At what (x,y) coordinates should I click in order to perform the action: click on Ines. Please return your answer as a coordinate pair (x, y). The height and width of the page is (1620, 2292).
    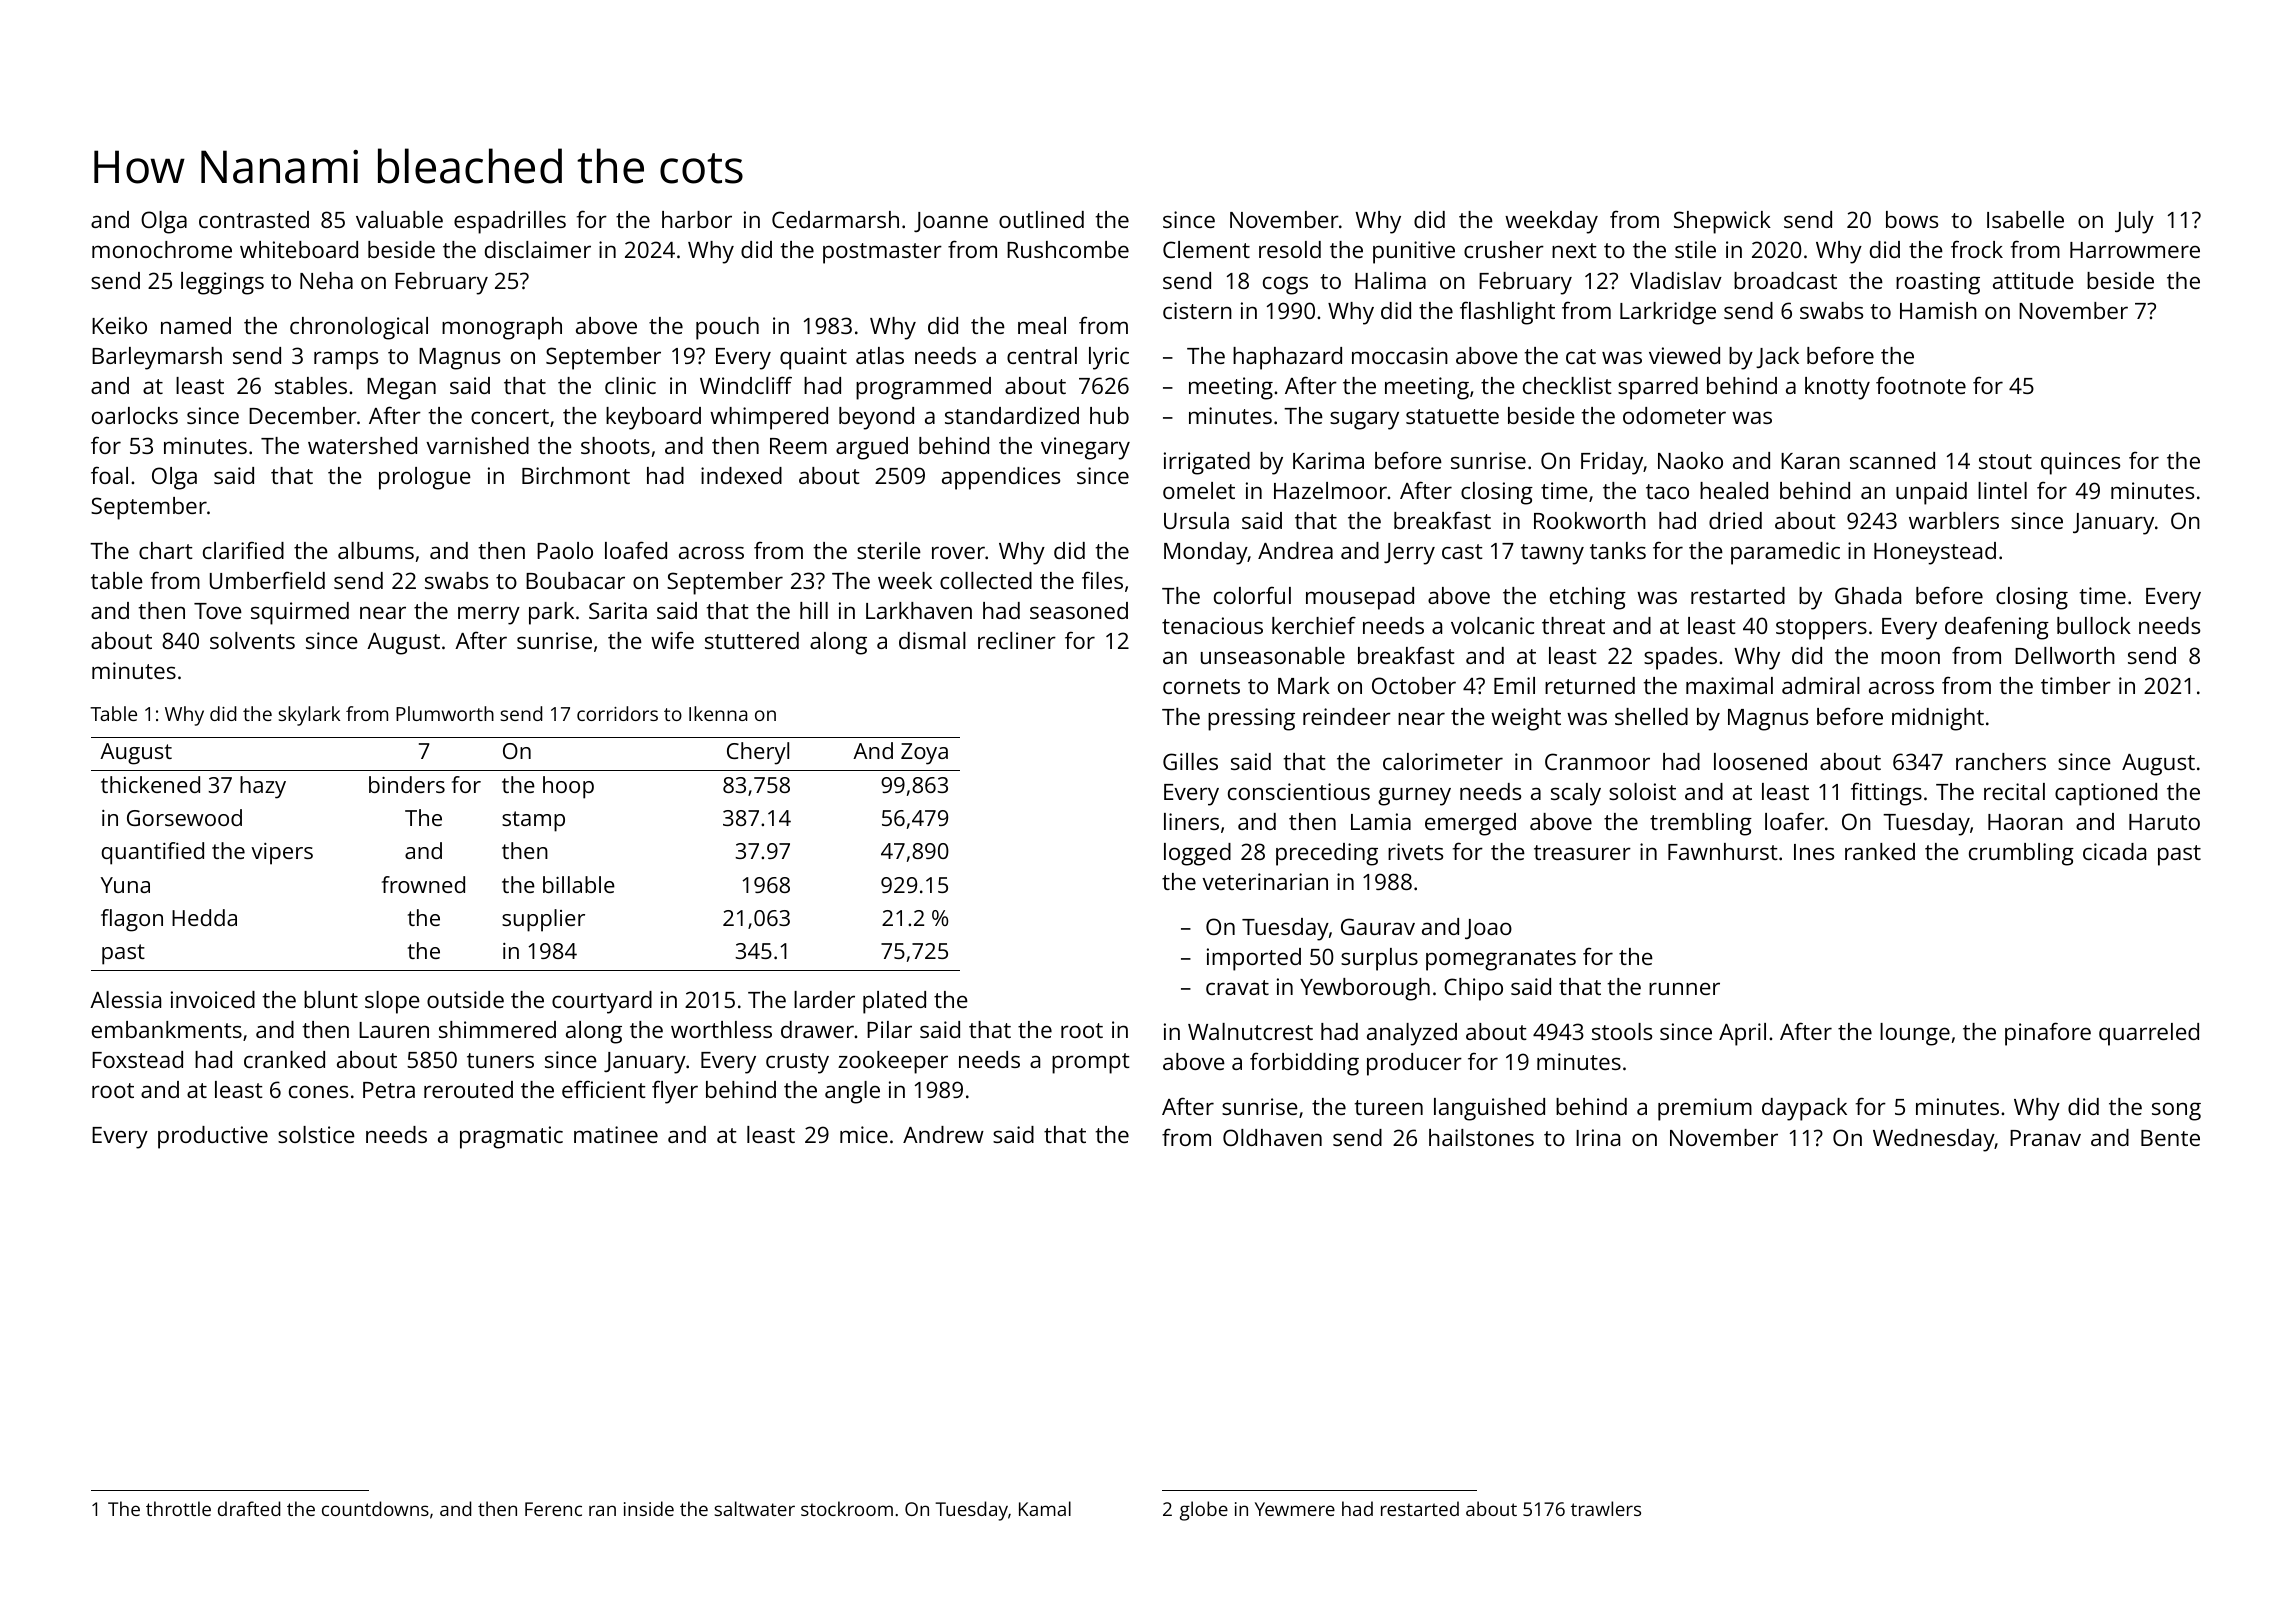
    Looking at the image, I should click on (1814, 852).
